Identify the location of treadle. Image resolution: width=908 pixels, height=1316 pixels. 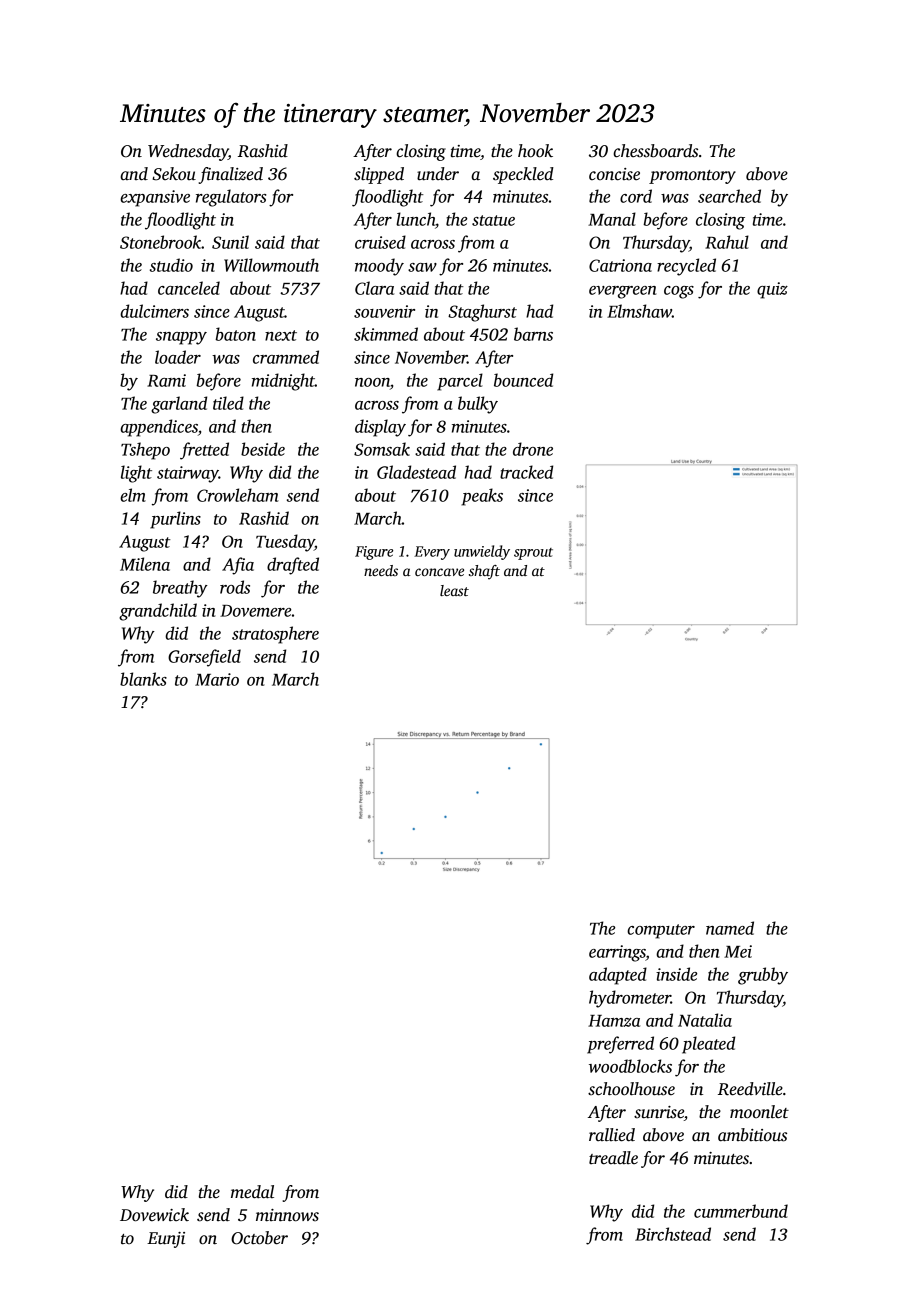
(613, 1158).
